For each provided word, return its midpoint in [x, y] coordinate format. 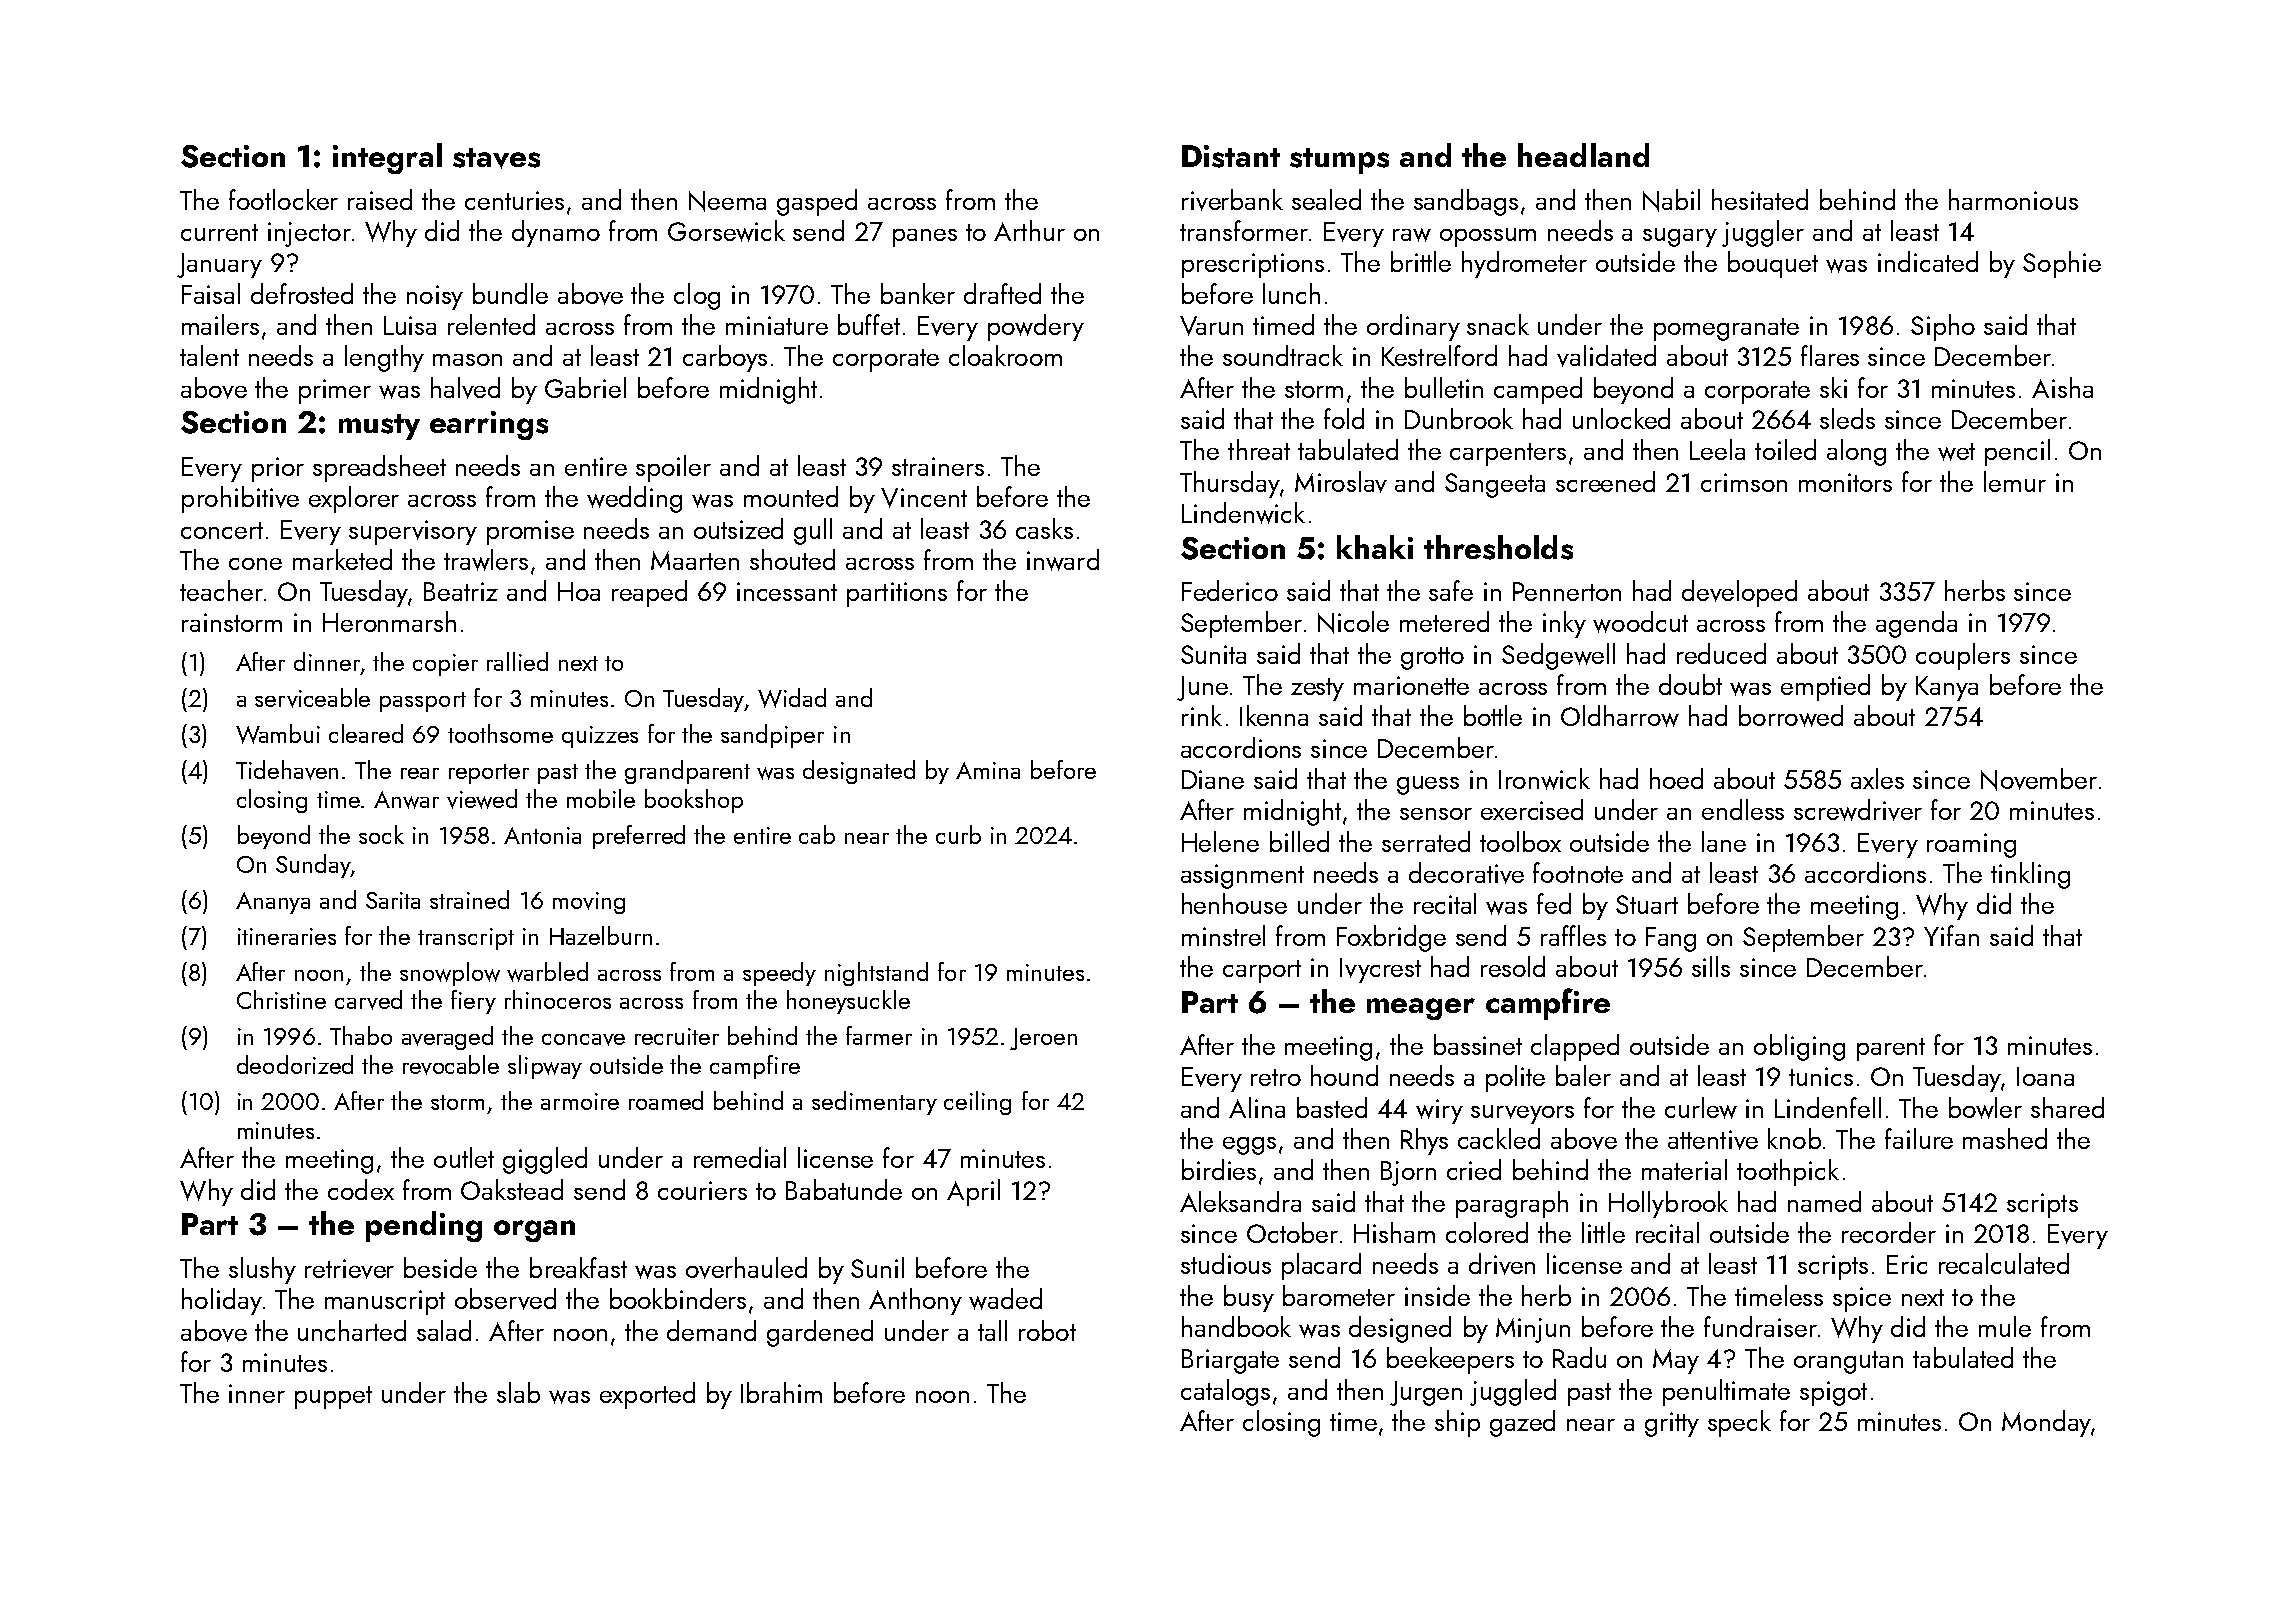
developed [1739, 593]
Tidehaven [287, 770]
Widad [792, 698]
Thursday [1230, 484]
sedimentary [874, 1103]
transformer [1244, 230]
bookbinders [678, 1298]
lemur [2015, 481]
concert [222, 530]
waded [1005, 1299]
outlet [464, 1157]
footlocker [283, 199]
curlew [1701, 1108]
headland [1583, 155]
